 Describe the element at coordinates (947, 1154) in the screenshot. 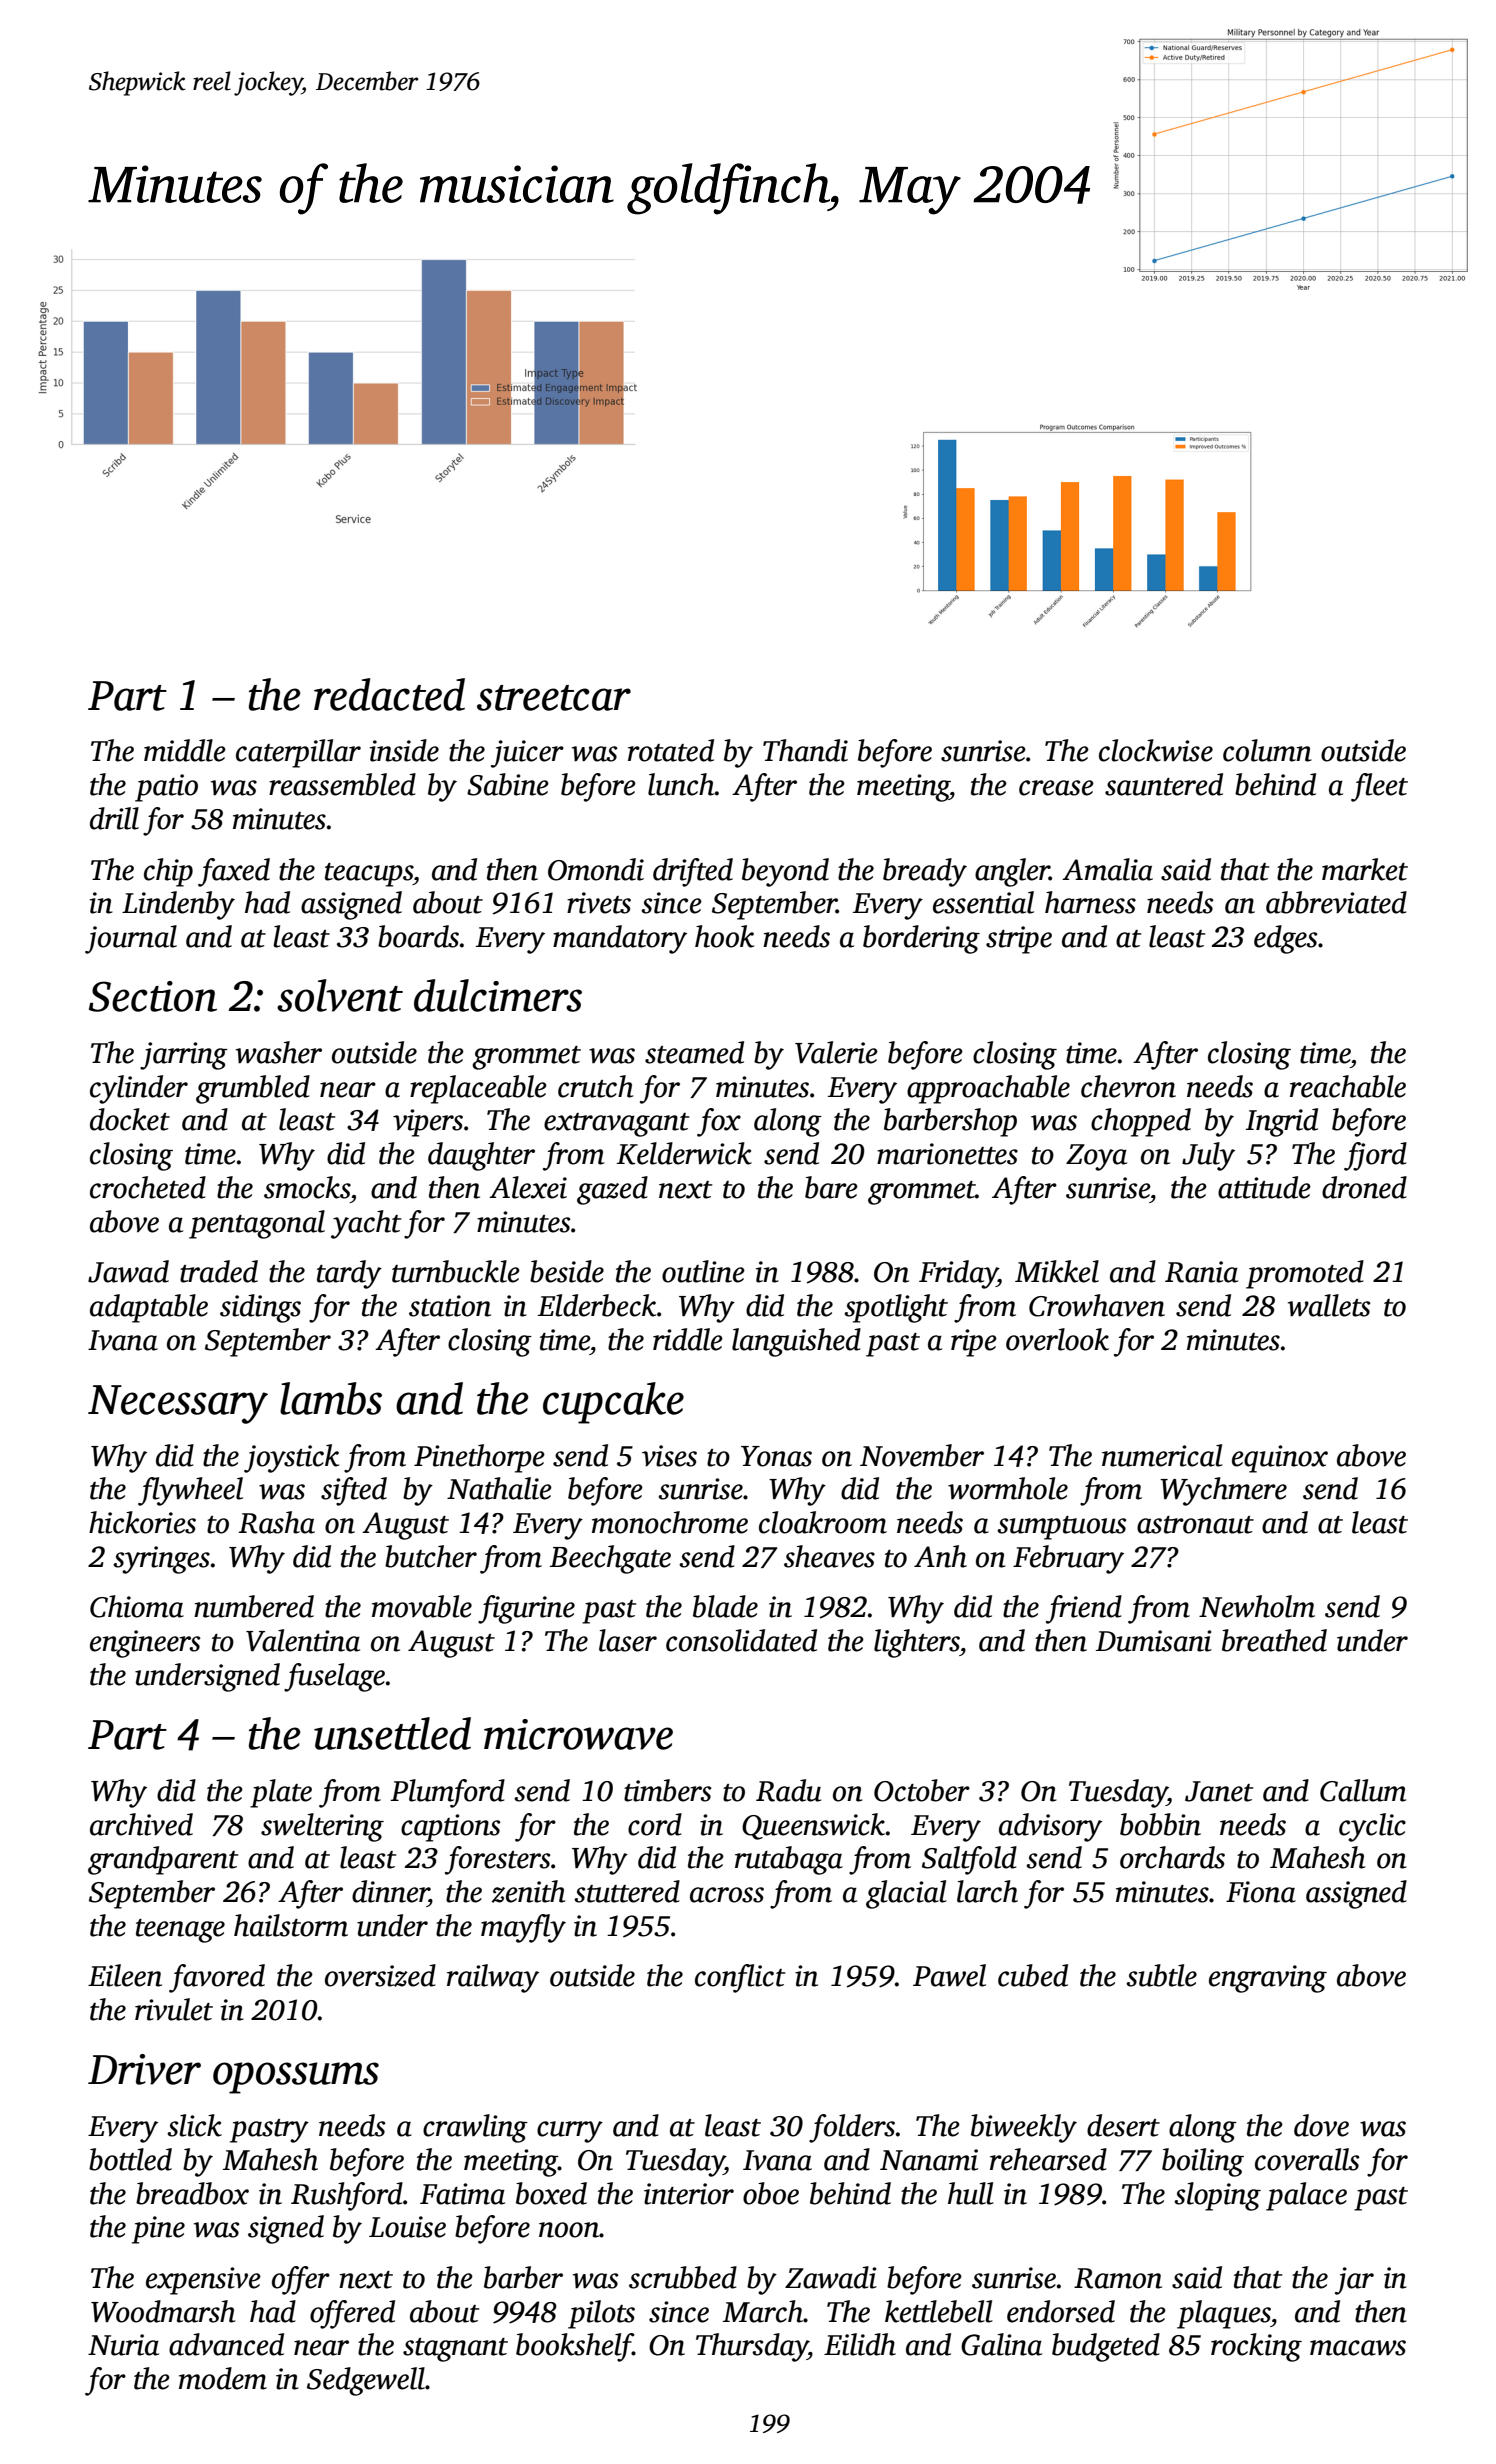

I see `marionettes` at that location.
